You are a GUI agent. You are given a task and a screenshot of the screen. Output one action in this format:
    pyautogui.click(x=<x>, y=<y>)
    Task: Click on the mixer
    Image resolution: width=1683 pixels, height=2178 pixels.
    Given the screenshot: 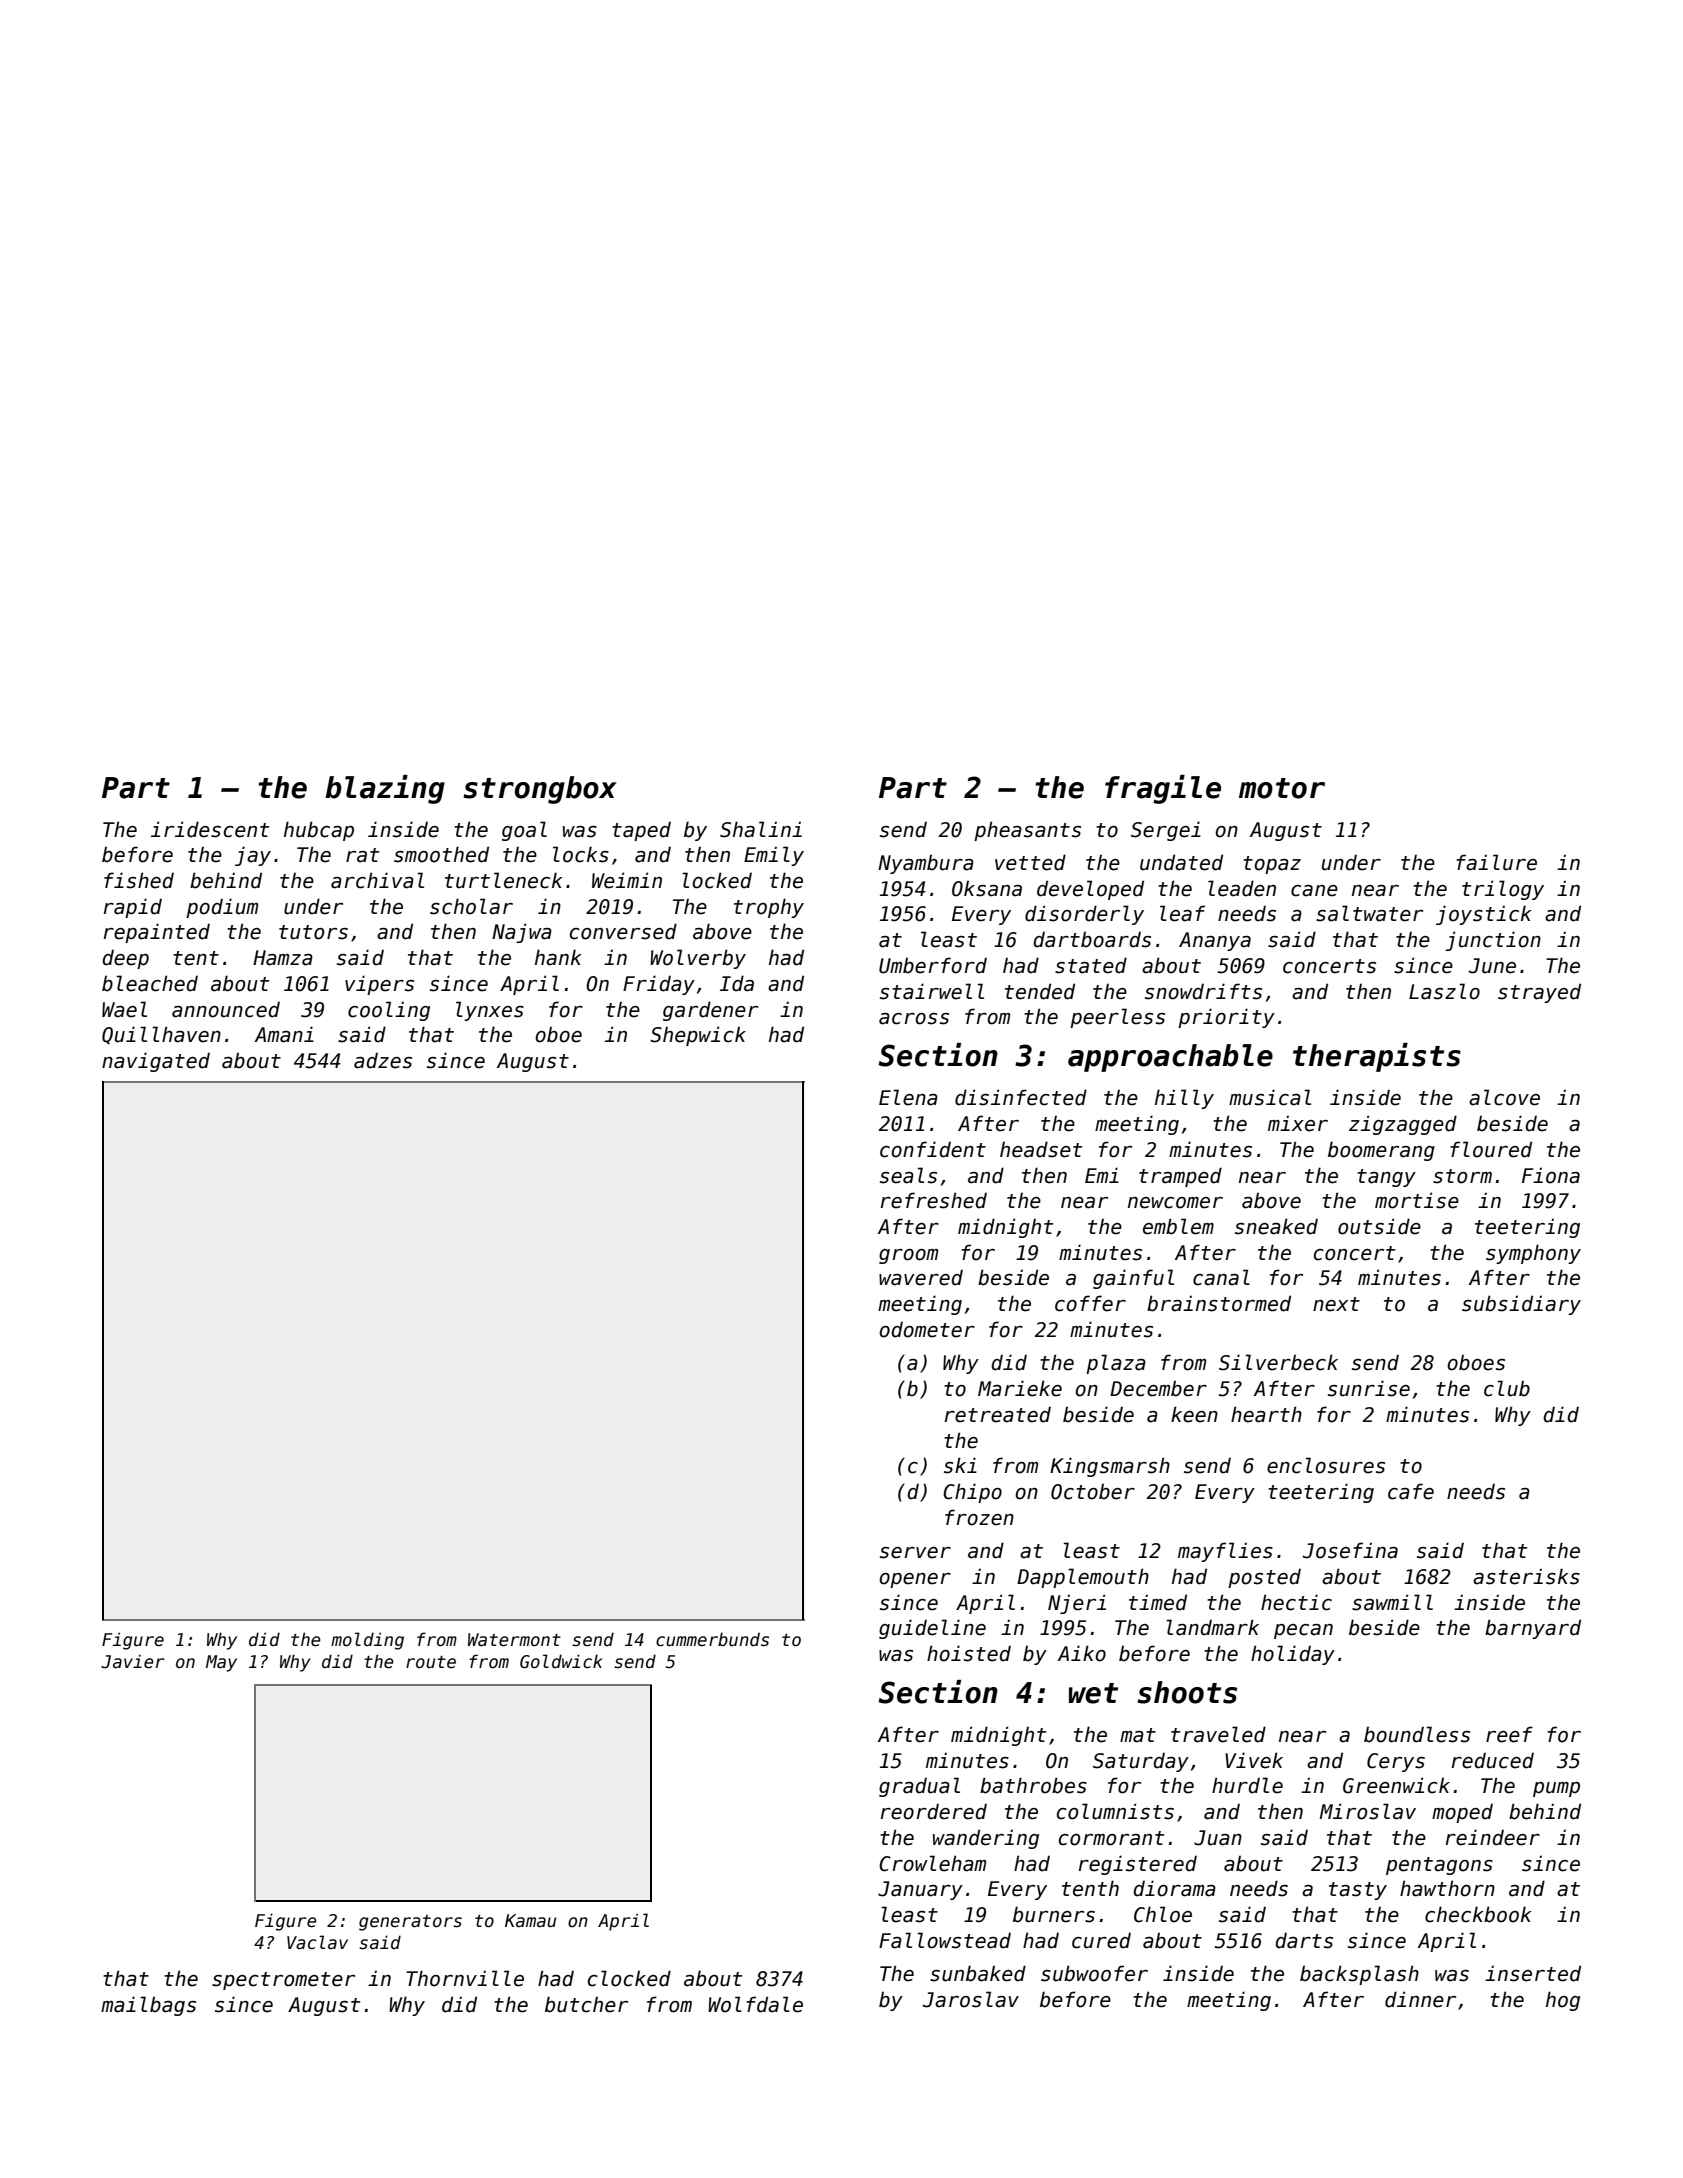 What is the action you would take?
    pyautogui.click(x=1298, y=1123)
